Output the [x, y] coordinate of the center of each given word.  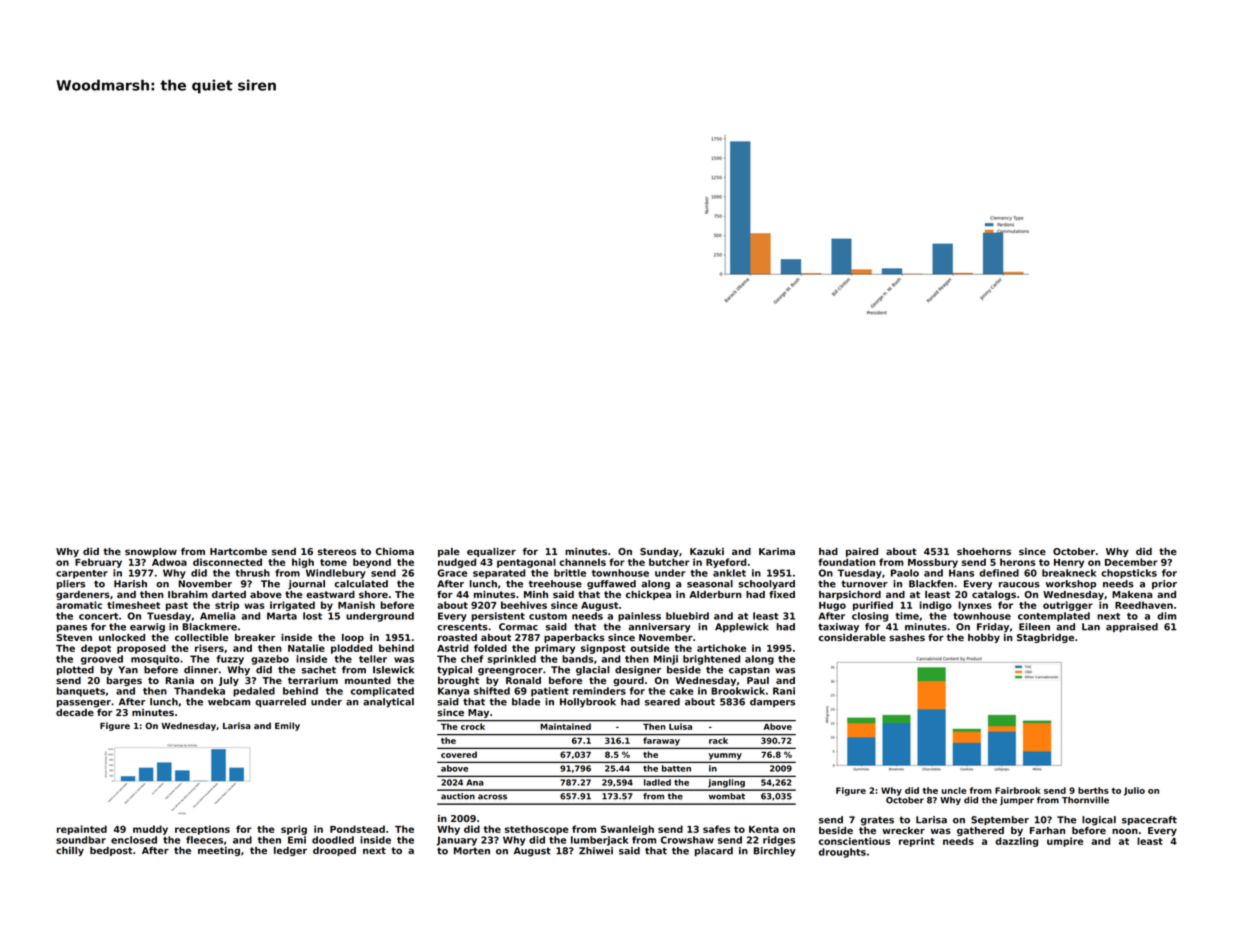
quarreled [280, 702]
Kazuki [707, 551]
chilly [70, 851]
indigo [936, 606]
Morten [472, 851]
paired [862, 552]
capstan [749, 670]
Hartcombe [238, 551]
